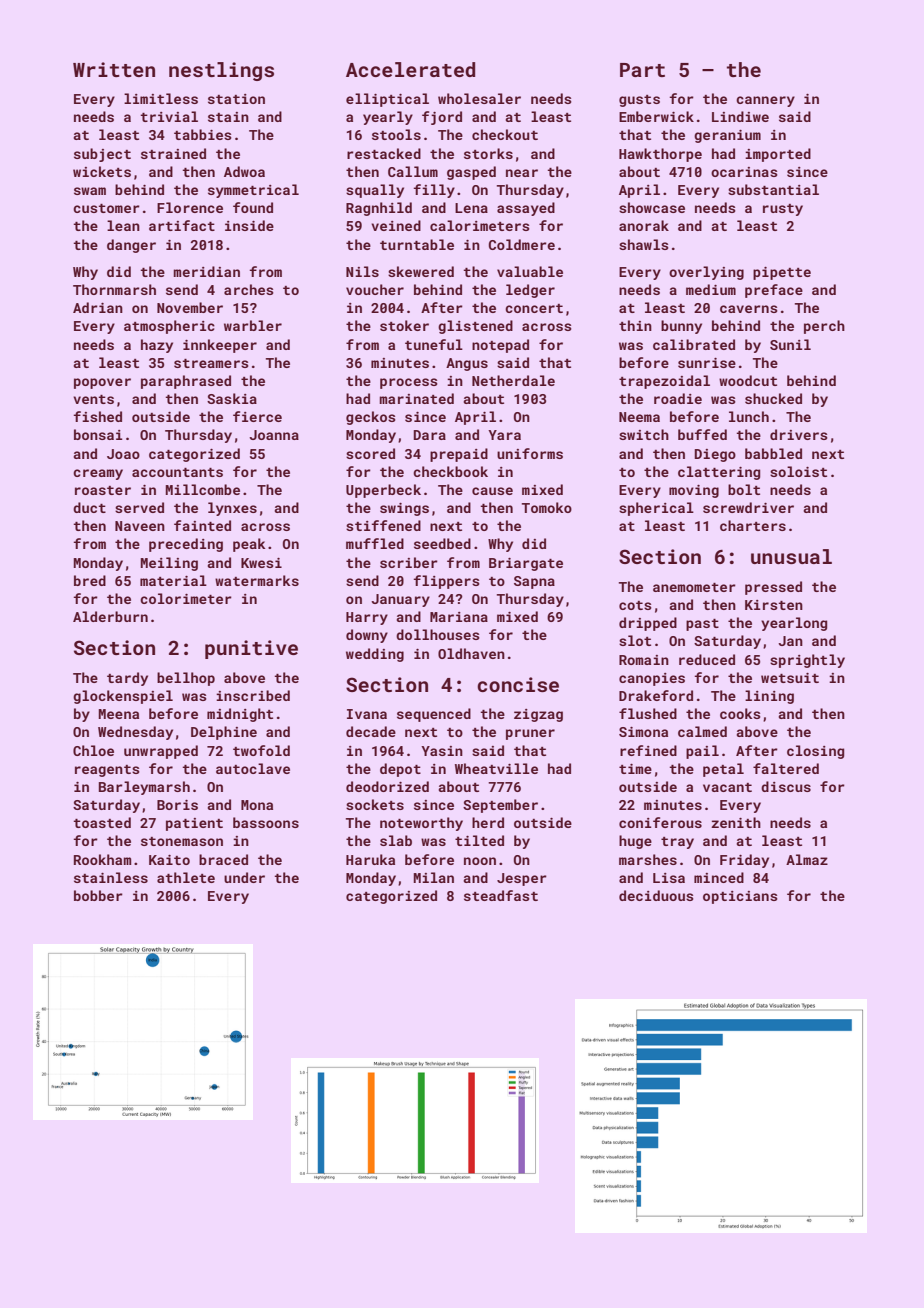 This image has height=1308, width=924. I want to click on wholesaler, so click(479, 98).
